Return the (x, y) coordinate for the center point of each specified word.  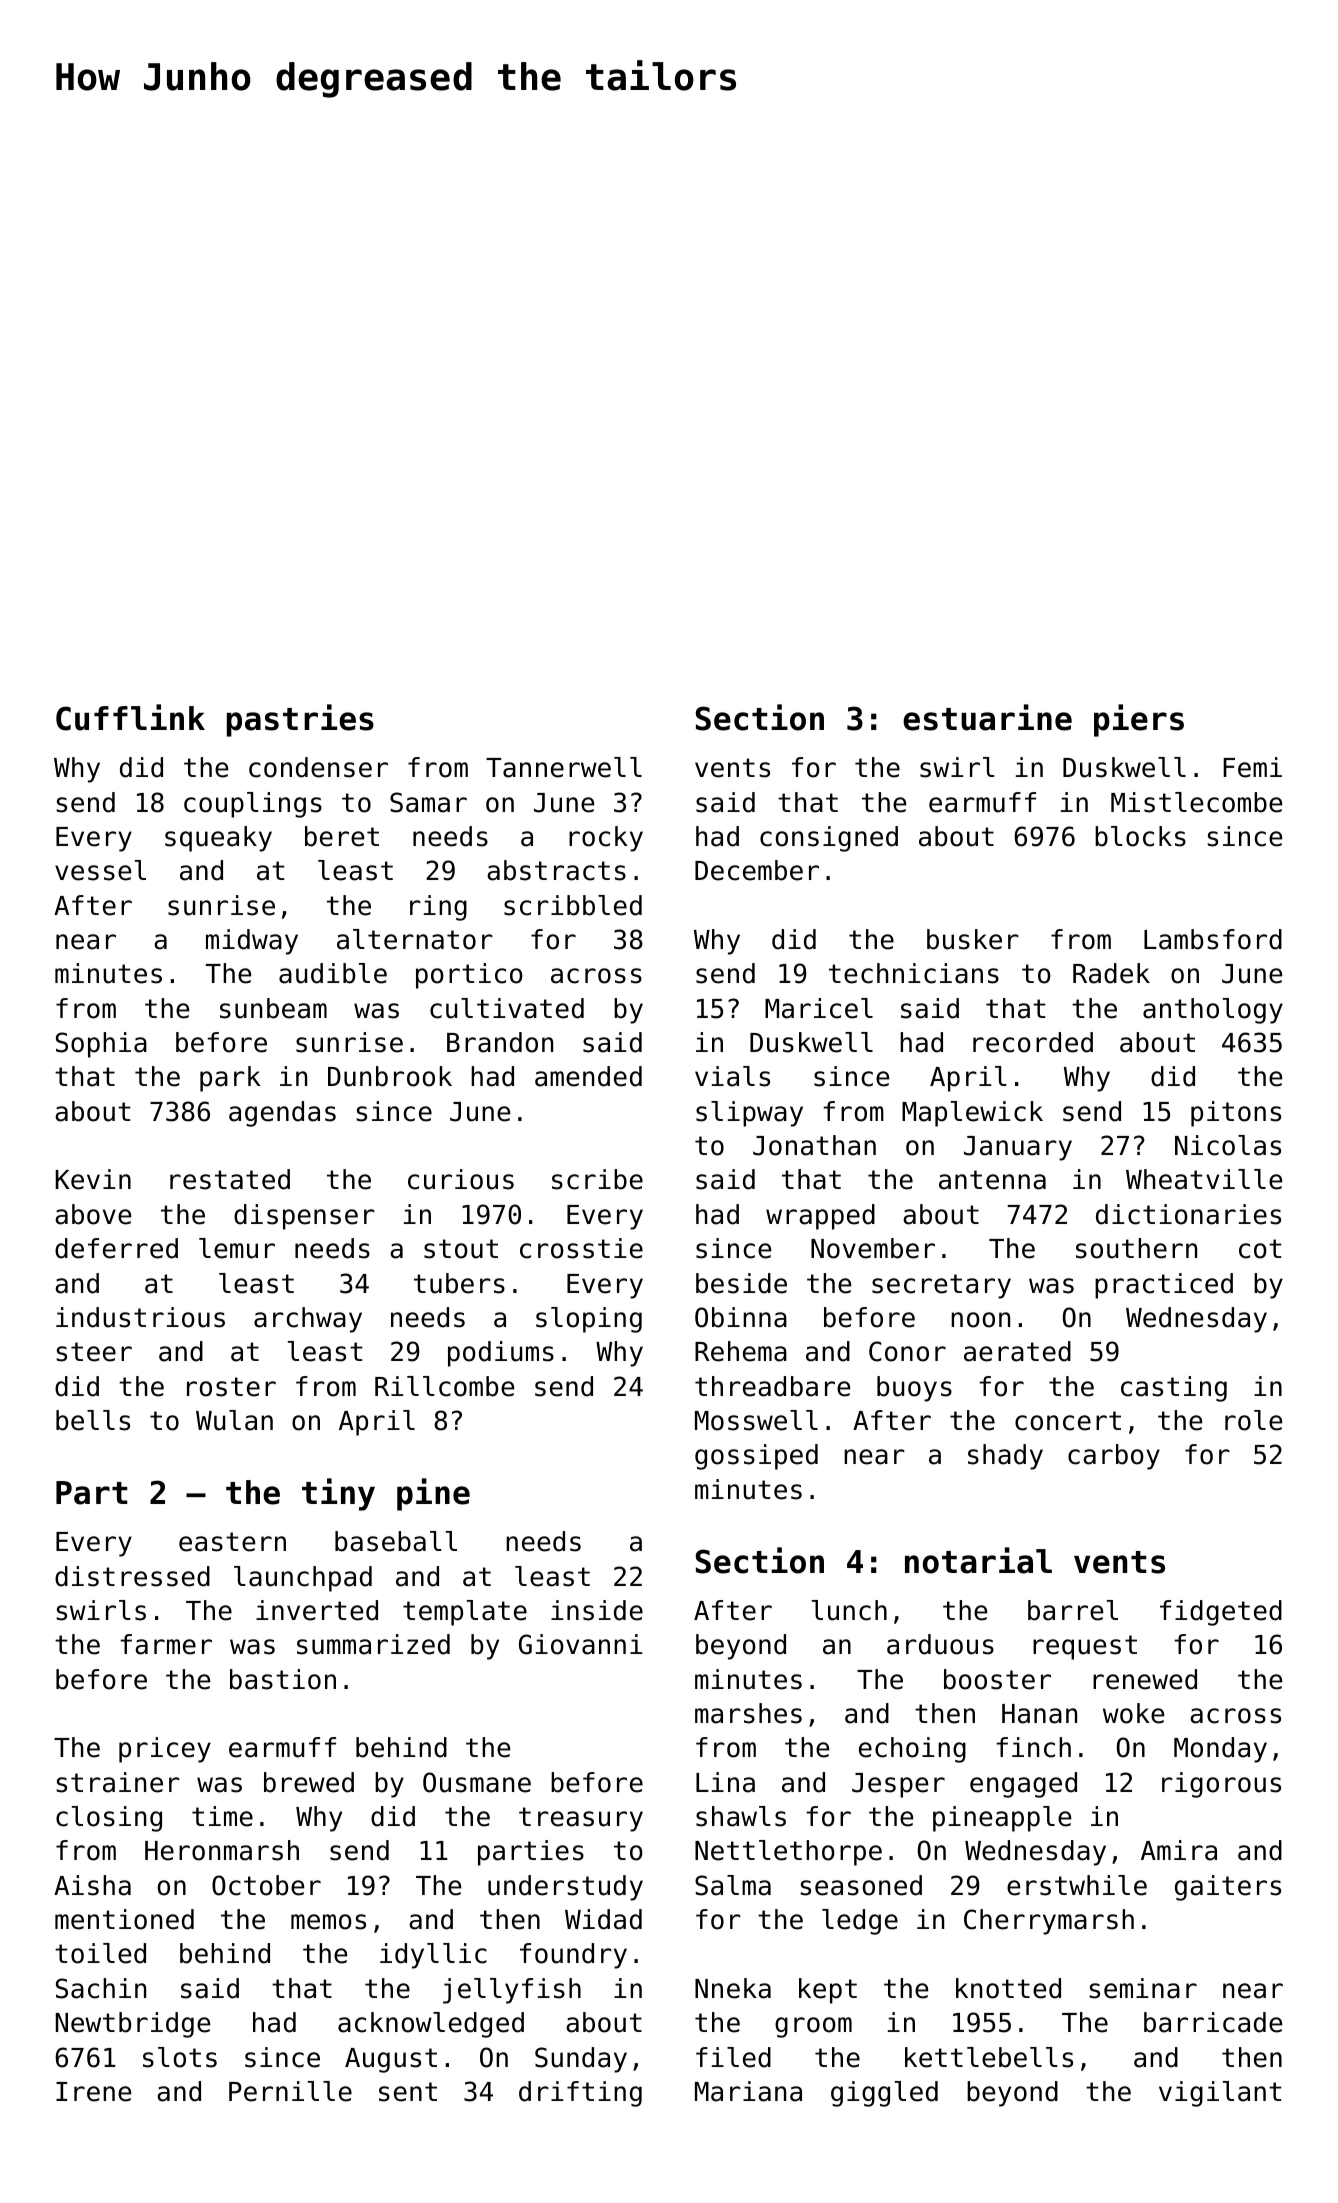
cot (1260, 1249)
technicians (914, 973)
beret (342, 836)
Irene (93, 2092)
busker (973, 939)
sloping (589, 1320)
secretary (941, 1286)
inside (597, 1610)
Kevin (93, 1179)
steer (94, 1352)
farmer (166, 1644)
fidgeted (1221, 1613)
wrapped (820, 1217)
